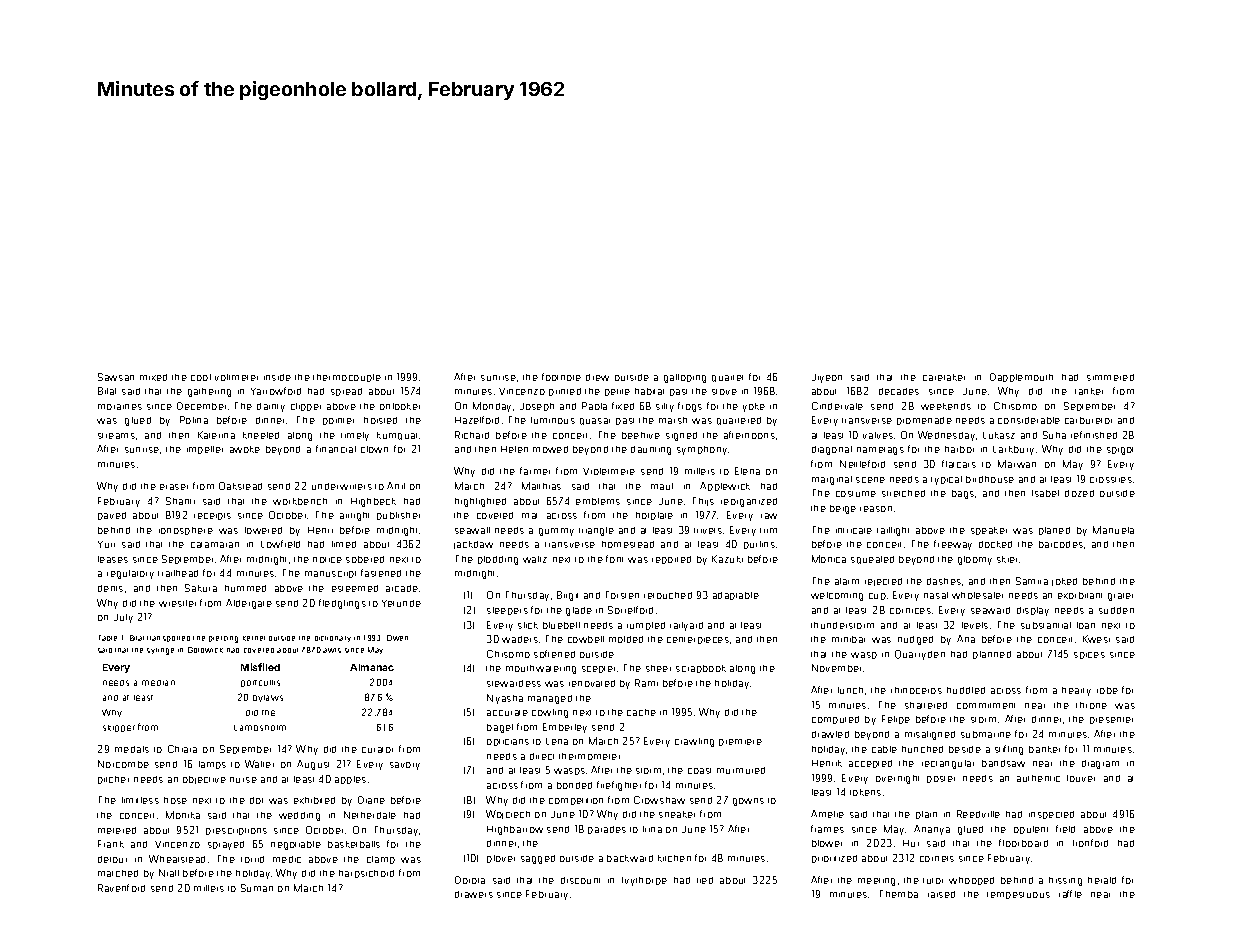 This image has height=952, width=1233. I want to click on Ironford, so click(1090, 843).
